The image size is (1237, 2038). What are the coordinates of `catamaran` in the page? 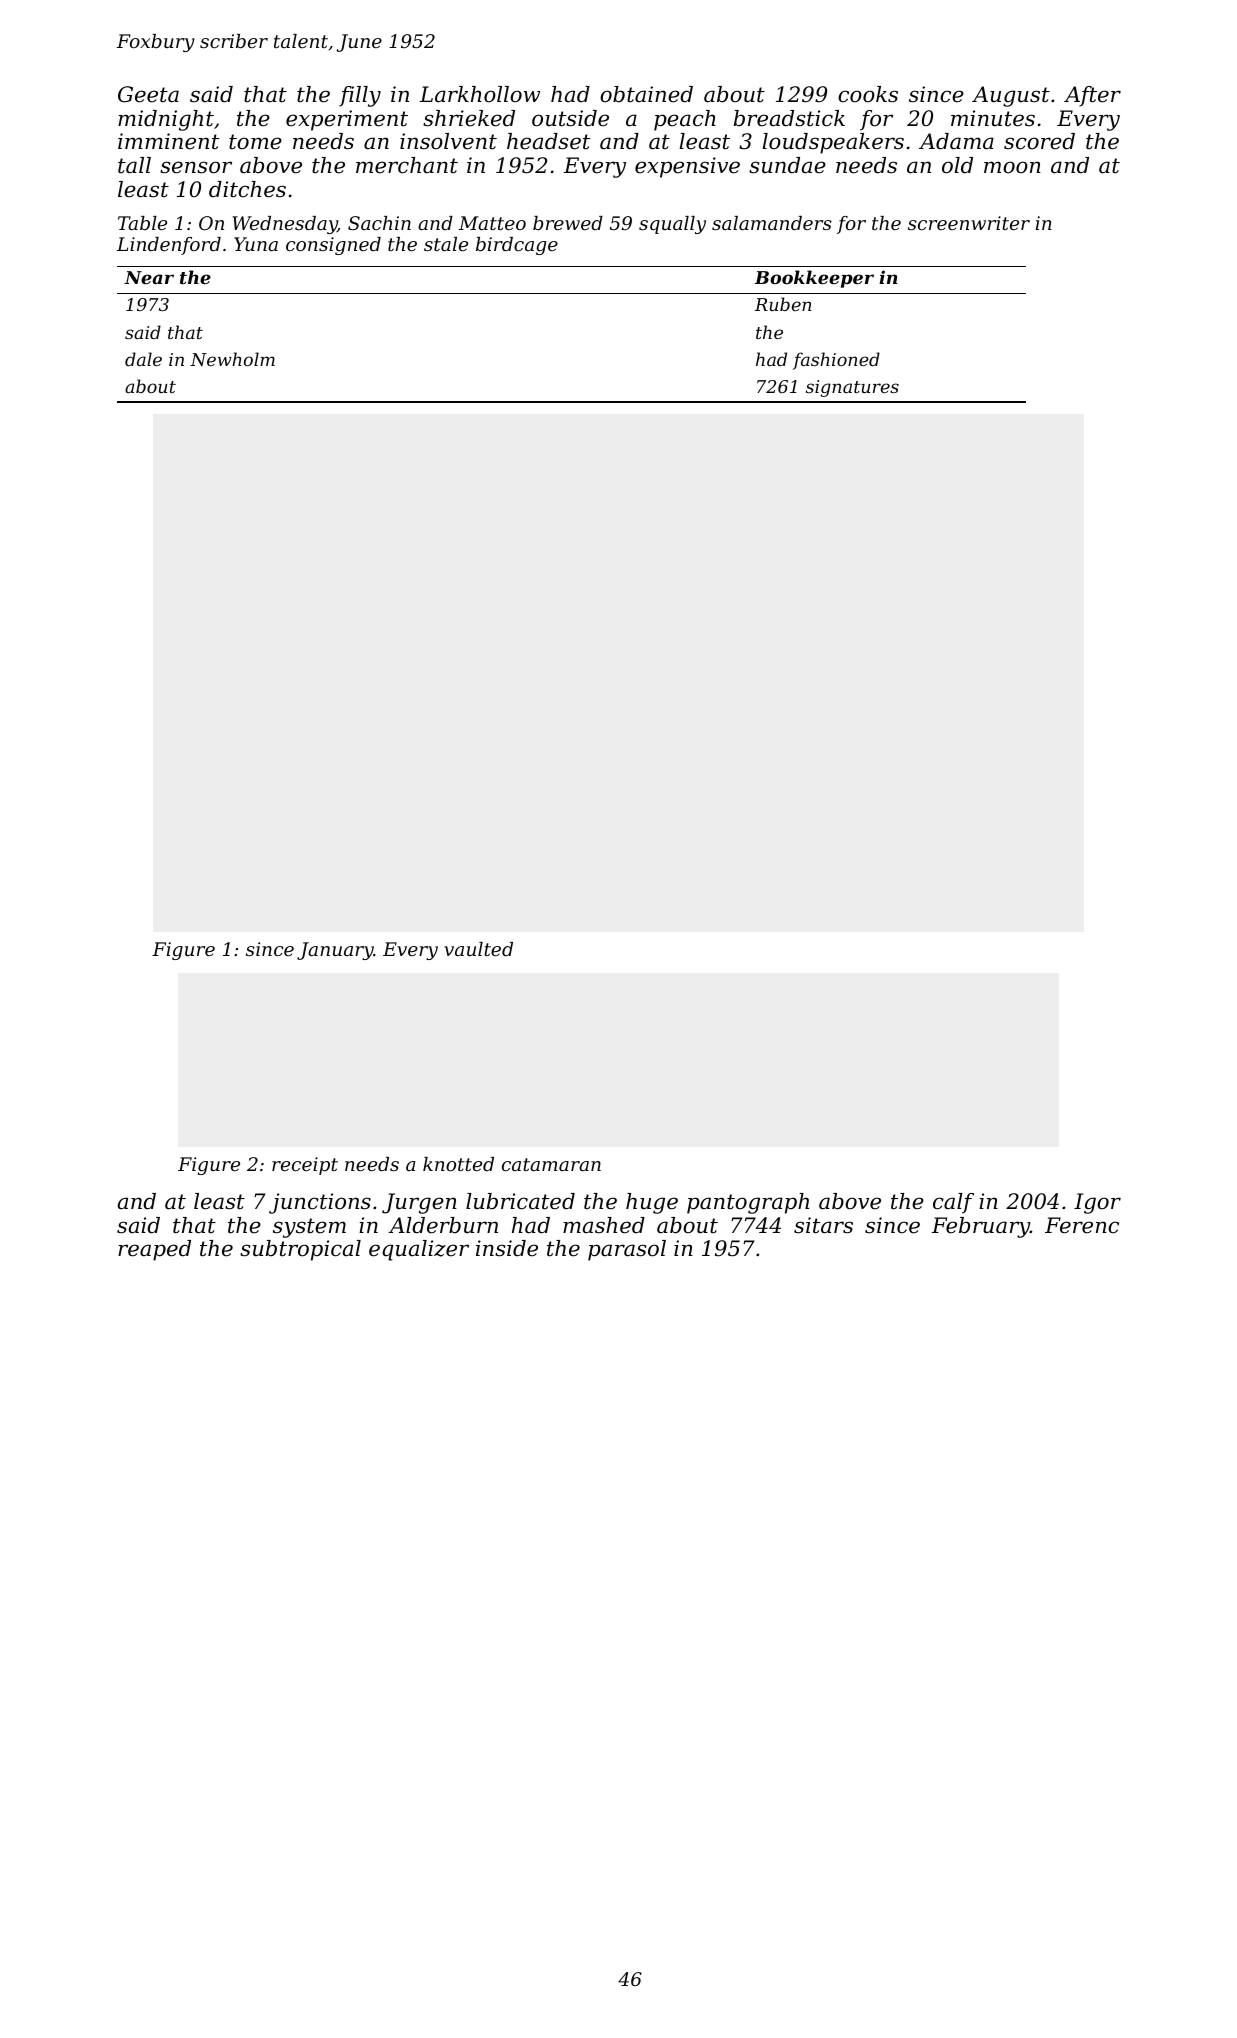 It's located at (551, 1164).
